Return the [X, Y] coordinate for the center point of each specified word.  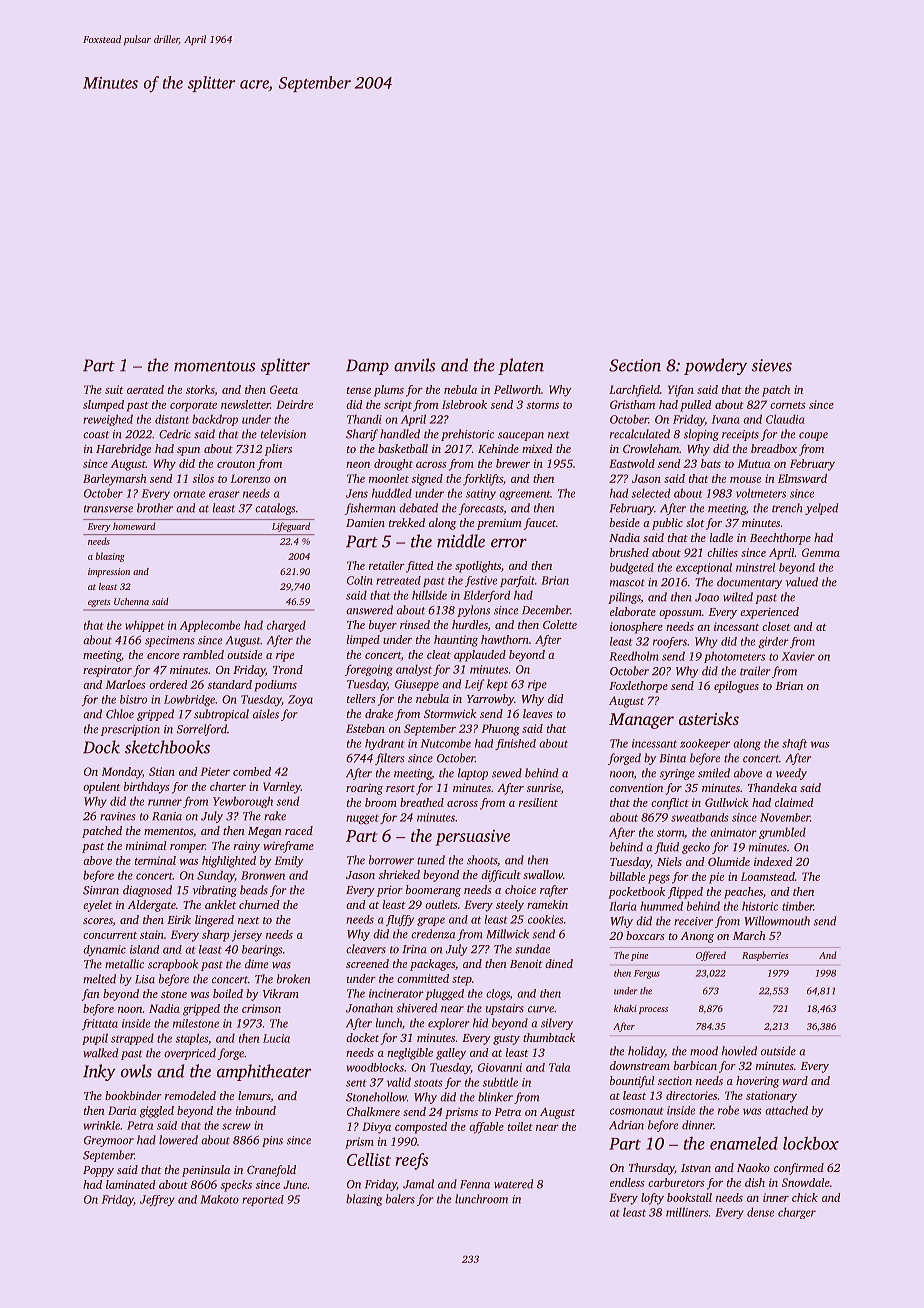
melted [99, 979]
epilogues [736, 687]
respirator [107, 671]
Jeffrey [157, 1200]
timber [798, 906]
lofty [652, 1199]
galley [451, 1054]
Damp [367, 367]
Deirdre [294, 404]
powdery [715, 366]
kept [497, 685]
